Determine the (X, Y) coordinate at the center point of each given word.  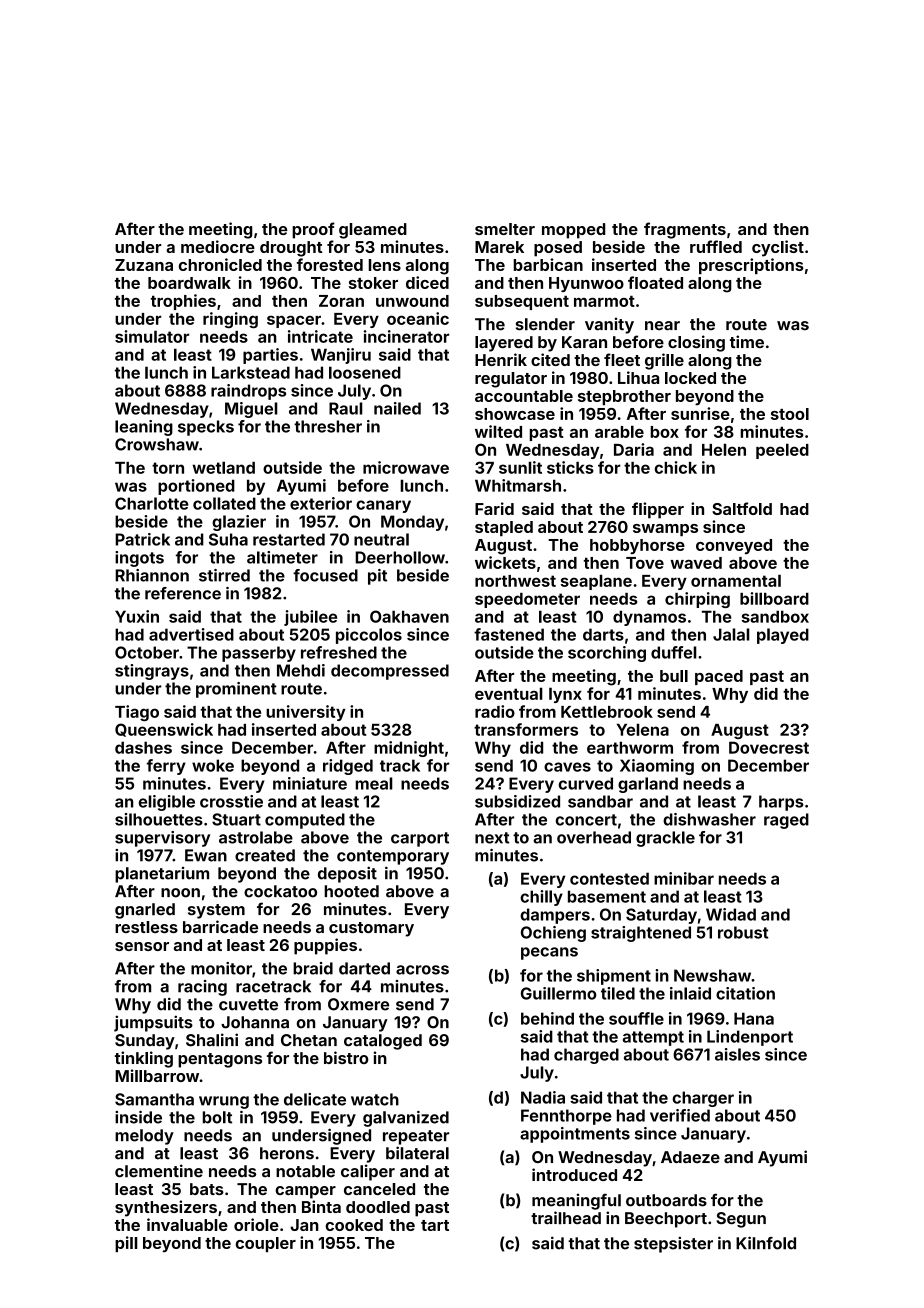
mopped (573, 231)
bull (674, 676)
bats (207, 1189)
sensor (142, 946)
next (492, 838)
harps (781, 803)
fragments (685, 230)
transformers (526, 729)
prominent (236, 690)
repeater (416, 1137)
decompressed (390, 672)
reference (183, 593)
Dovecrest (769, 747)
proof (313, 230)
